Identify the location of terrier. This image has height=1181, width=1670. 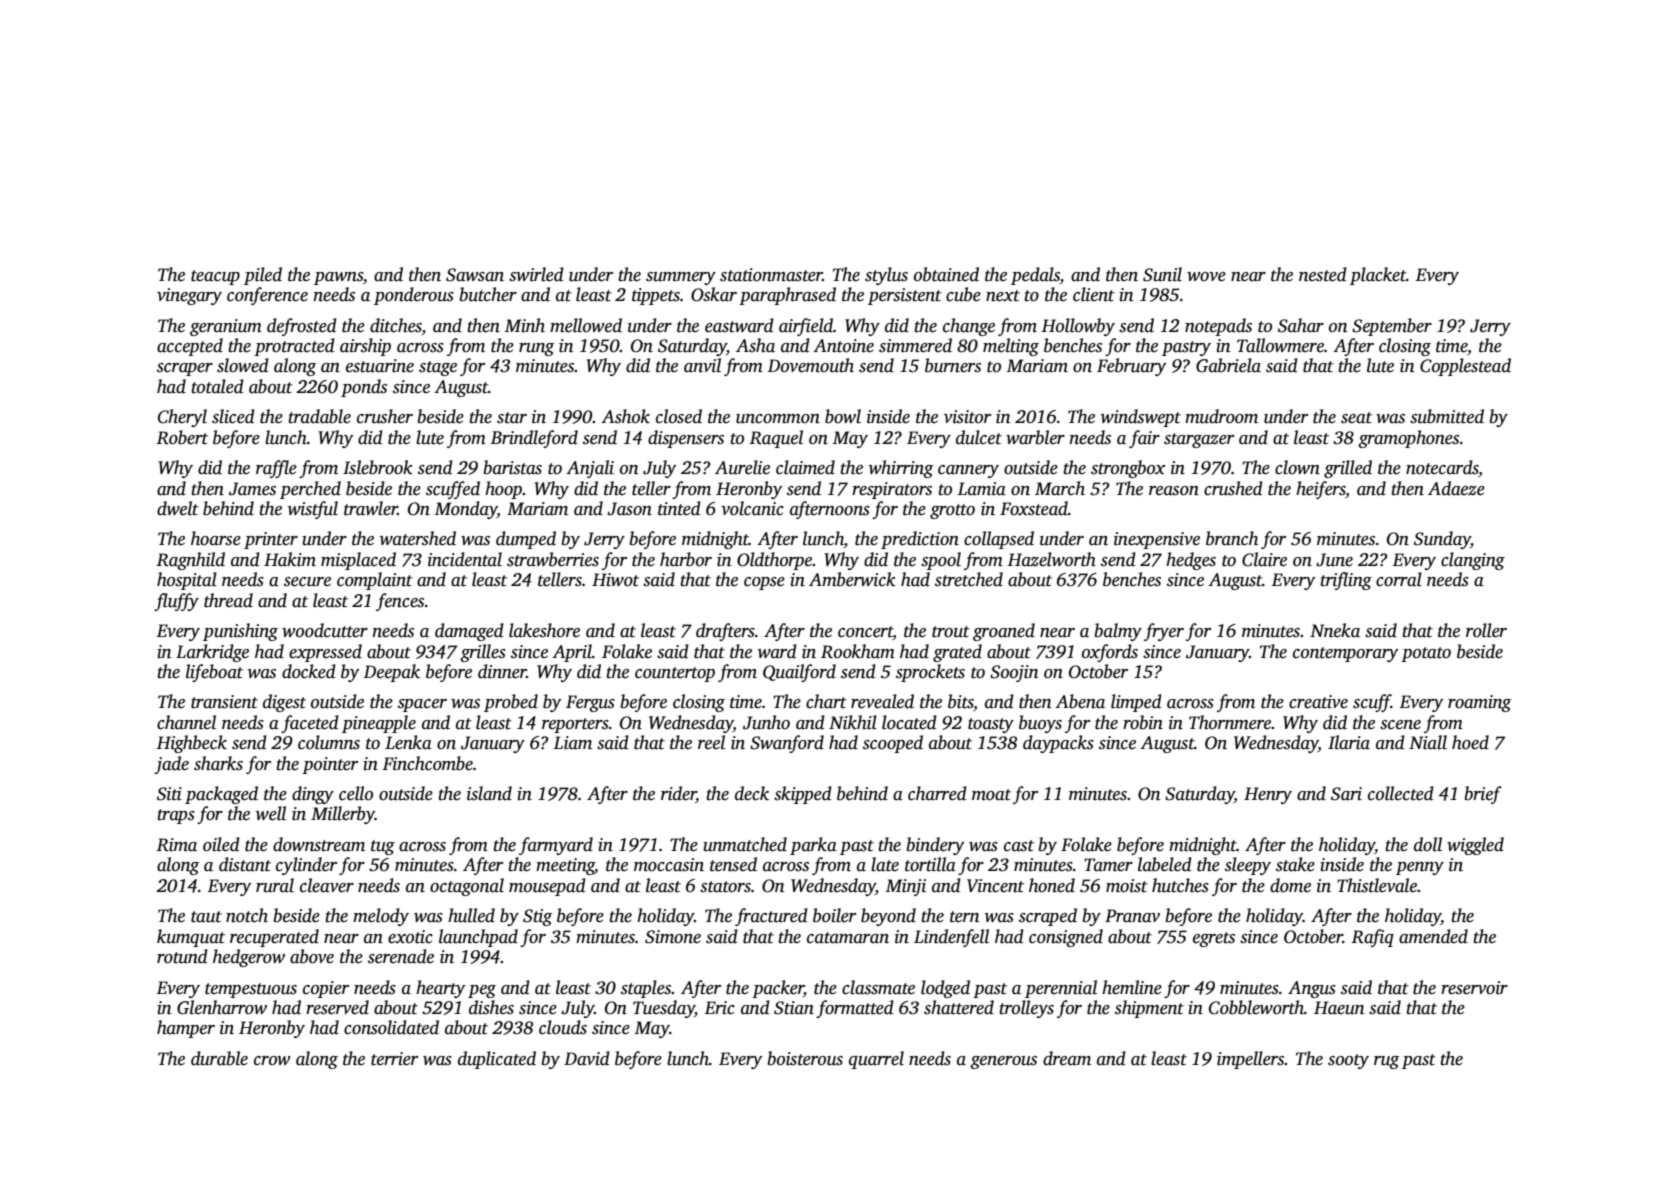
(394, 1059).
